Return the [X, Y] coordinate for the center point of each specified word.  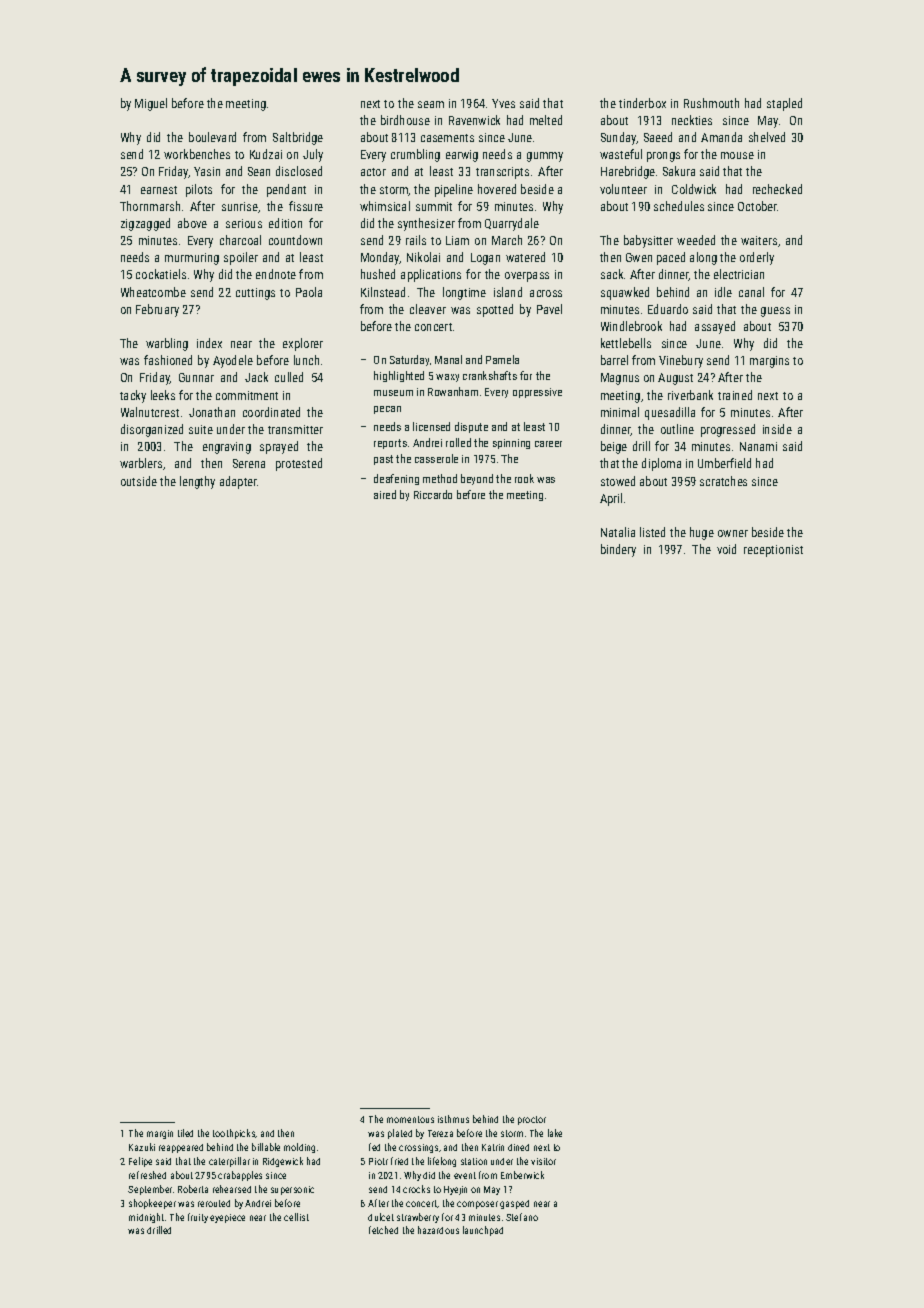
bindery [618, 550]
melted [546, 120]
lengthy [197, 482]
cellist [296, 1217]
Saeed [658, 137]
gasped [514, 1204]
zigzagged [145, 224]
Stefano [522, 1217]
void [726, 549]
